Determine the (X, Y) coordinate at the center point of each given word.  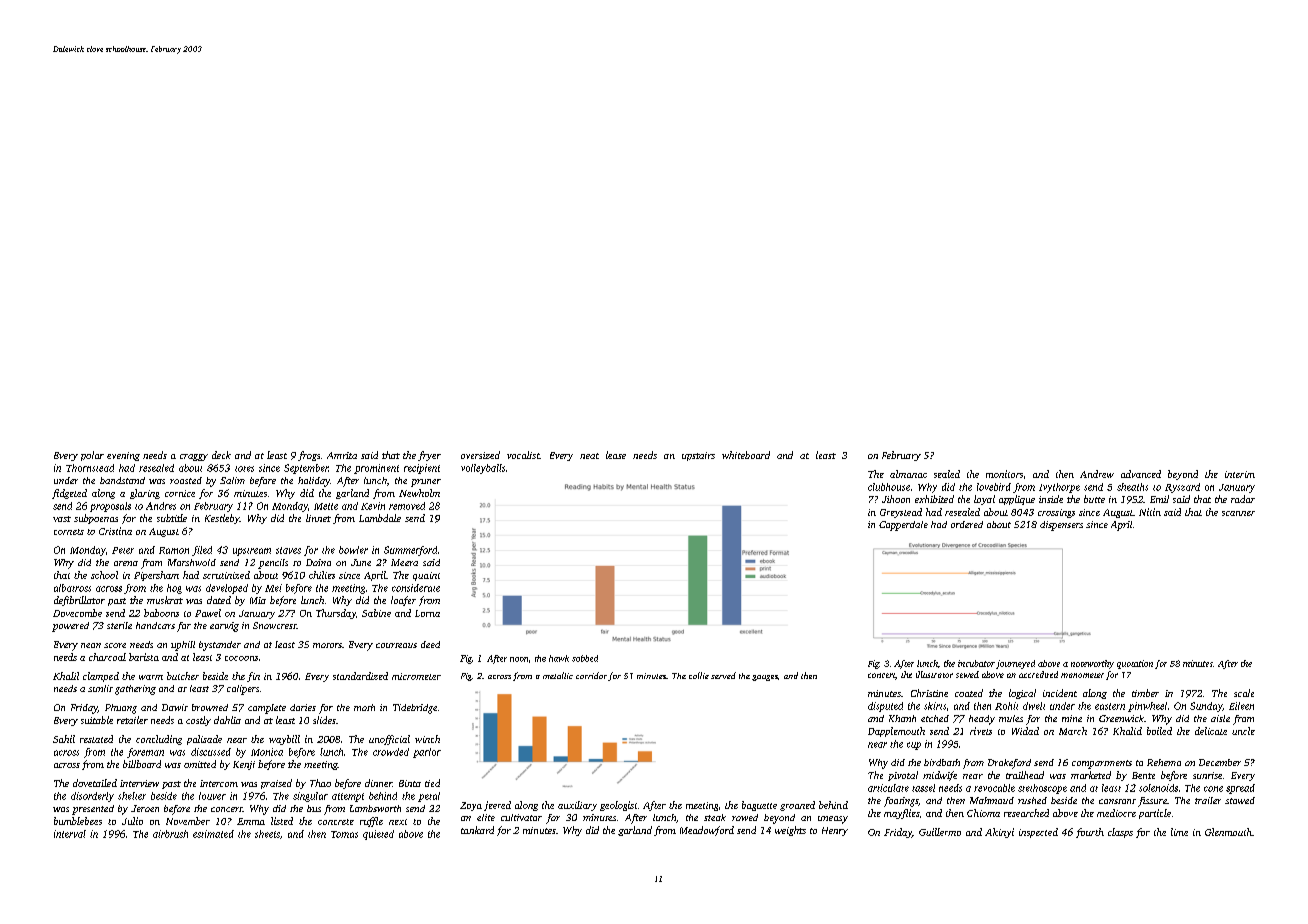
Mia (258, 600)
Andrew (1097, 474)
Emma (251, 821)
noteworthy (1092, 664)
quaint (426, 576)
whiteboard (746, 455)
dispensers (1061, 526)
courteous (396, 645)
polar (92, 456)
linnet (318, 518)
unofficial (389, 740)
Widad (1025, 731)
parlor (427, 753)
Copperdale (903, 526)
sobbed (585, 658)
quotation (1135, 664)
